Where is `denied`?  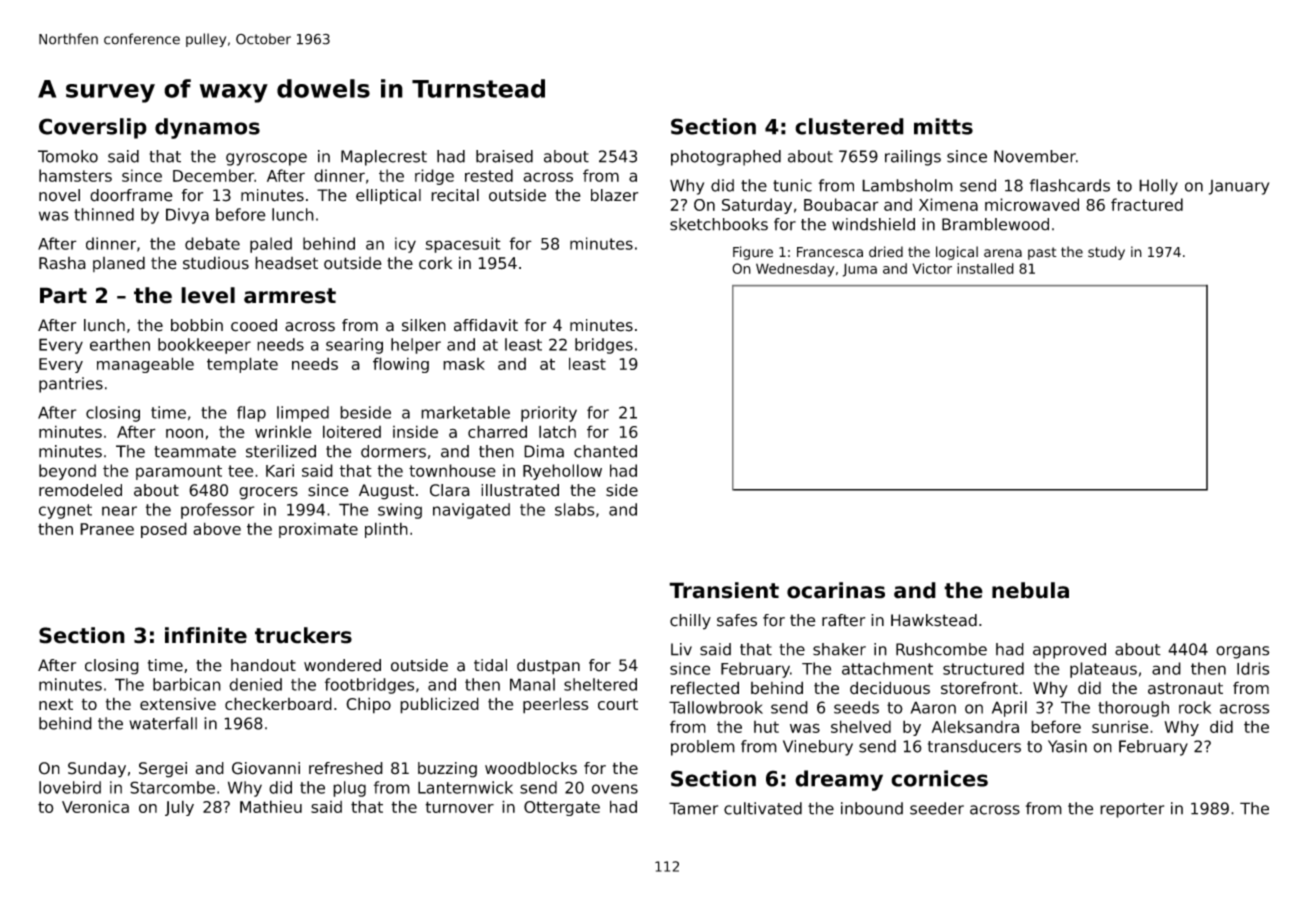
denied is located at coordinates (255, 684).
